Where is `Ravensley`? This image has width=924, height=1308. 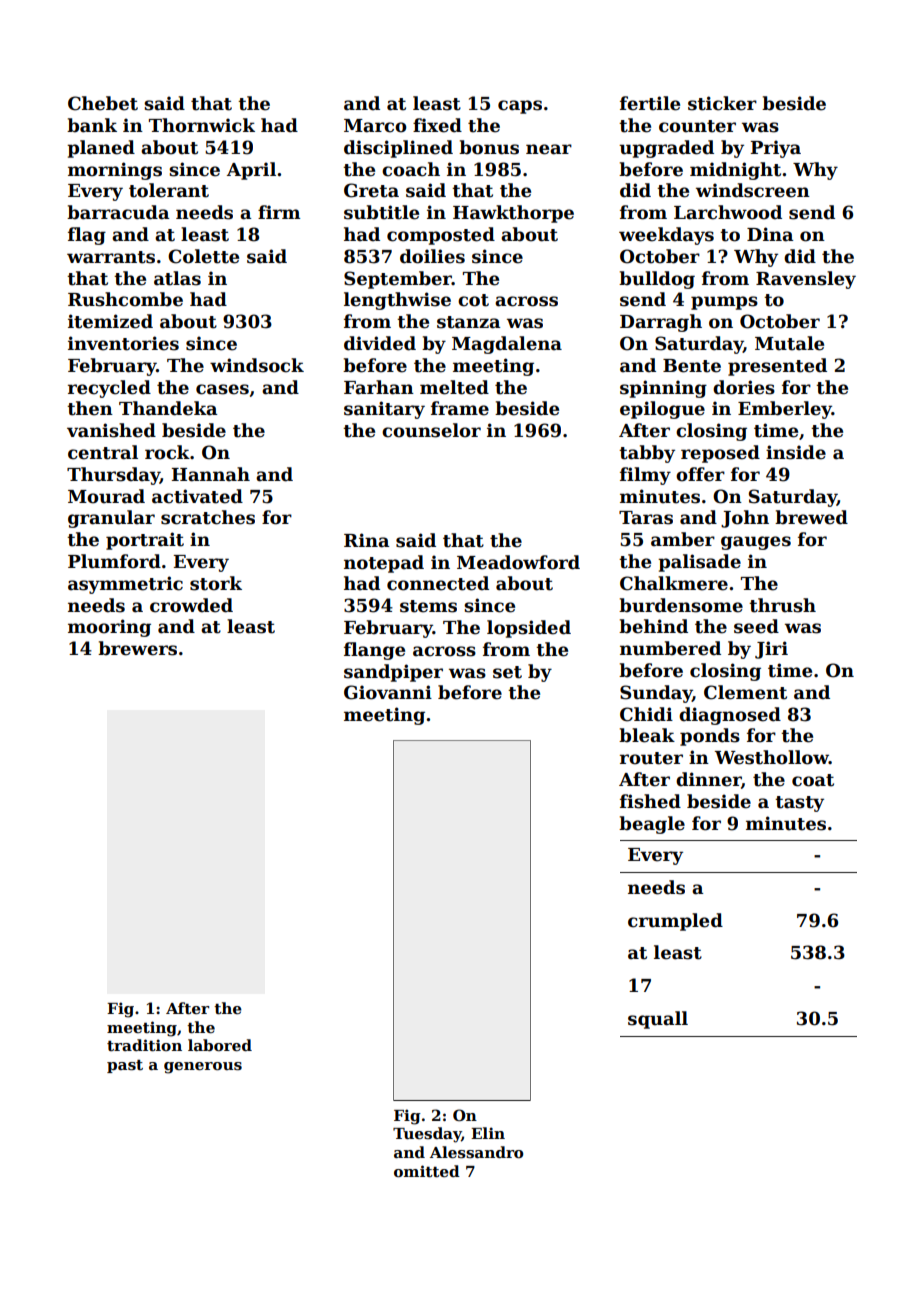
Ravensley is located at coordinates (806, 280).
